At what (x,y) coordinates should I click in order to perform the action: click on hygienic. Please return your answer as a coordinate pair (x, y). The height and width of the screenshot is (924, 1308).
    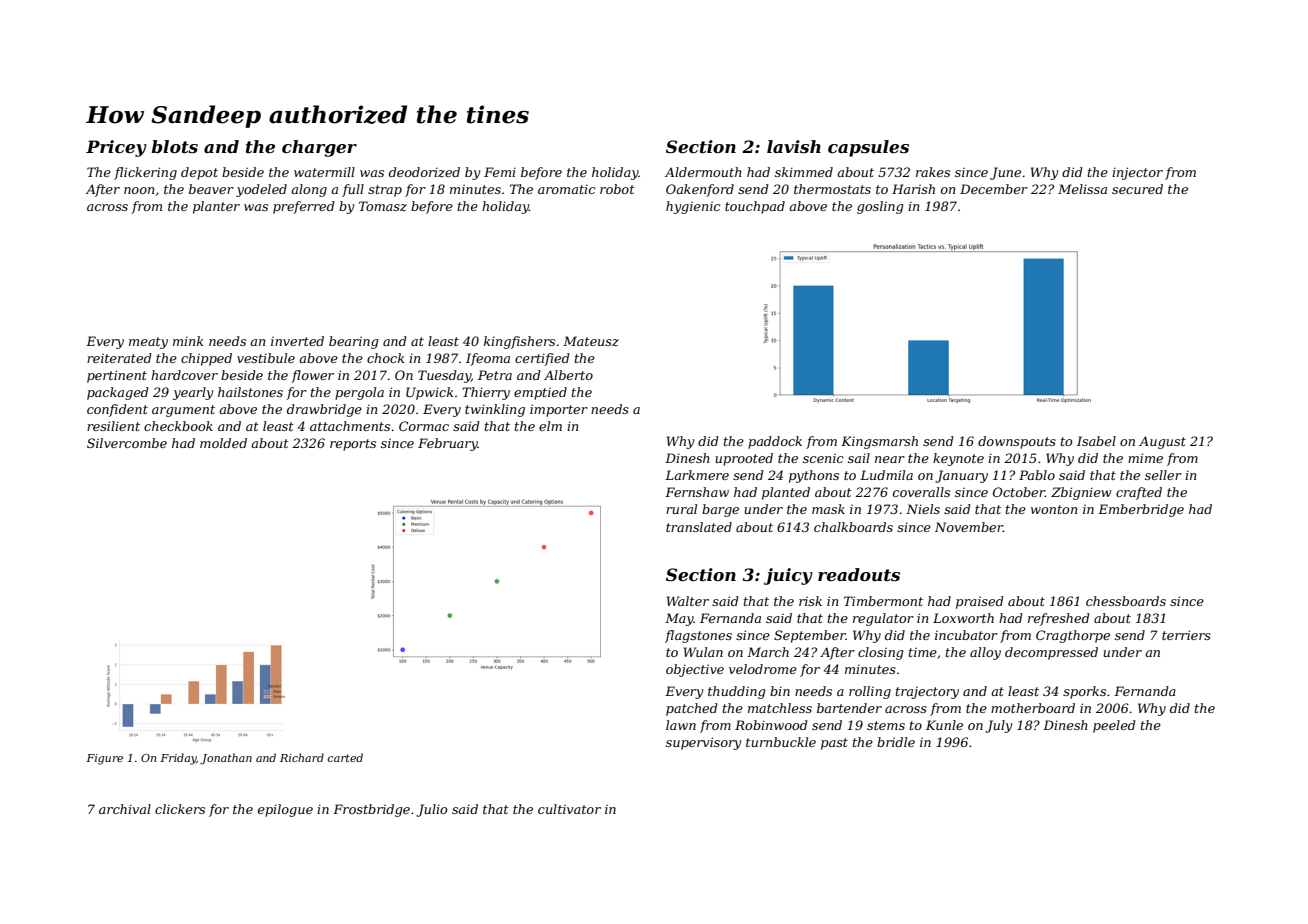
    Looking at the image, I should click on (693, 207).
